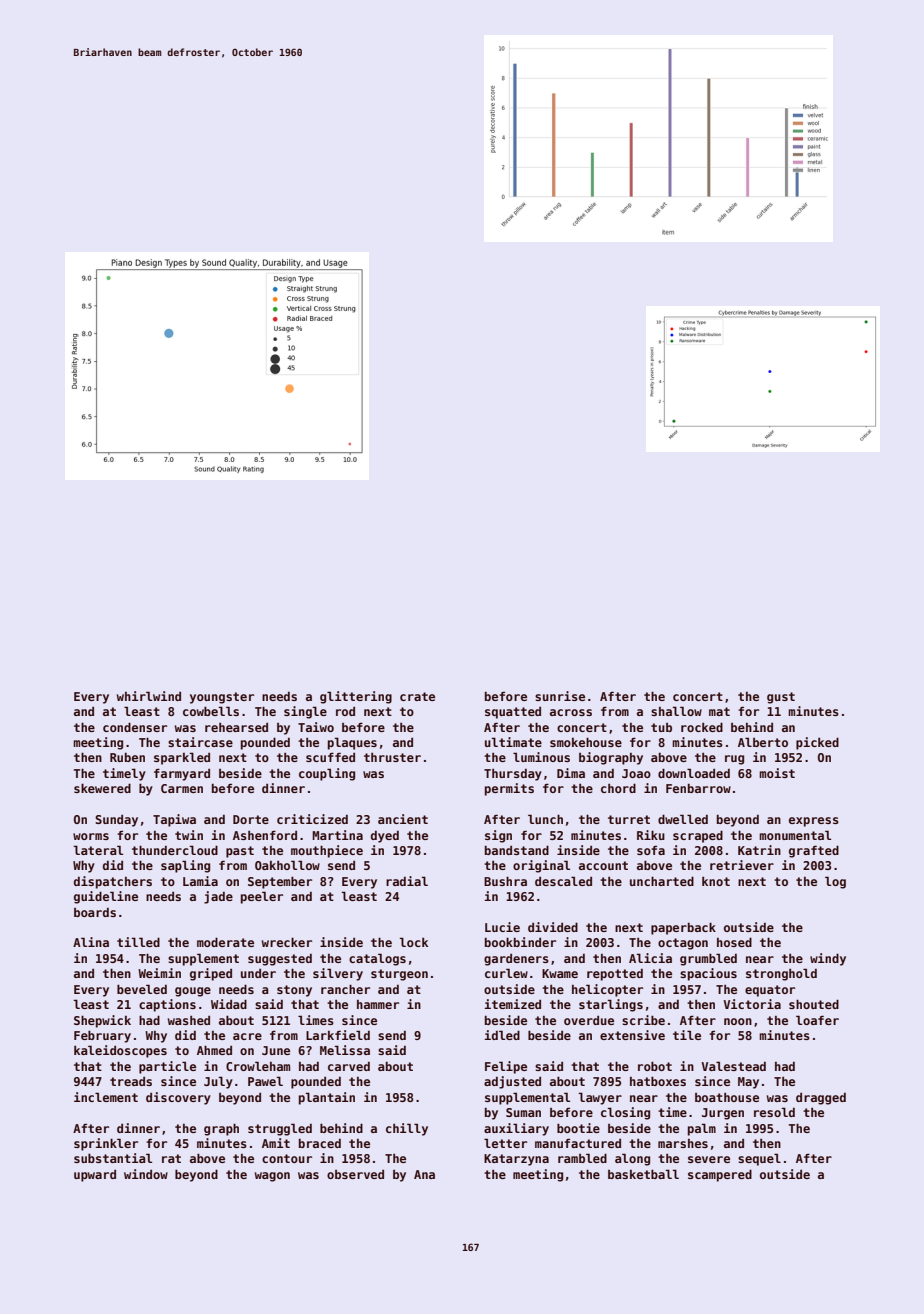  Describe the element at coordinates (589, 1020) in the screenshot. I see `overdue` at that location.
